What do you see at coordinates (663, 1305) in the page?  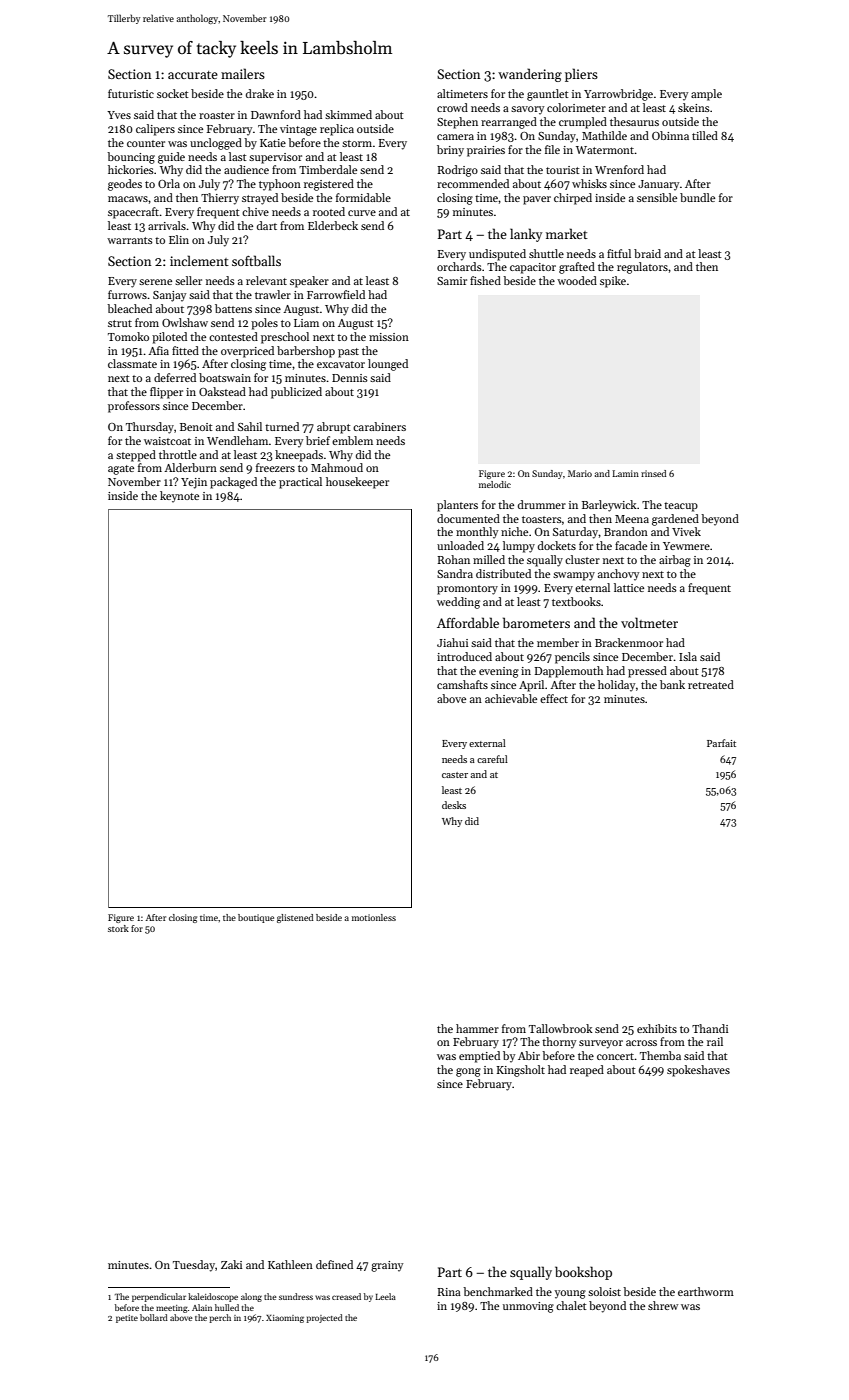 I see `shrew` at bounding box center [663, 1305].
